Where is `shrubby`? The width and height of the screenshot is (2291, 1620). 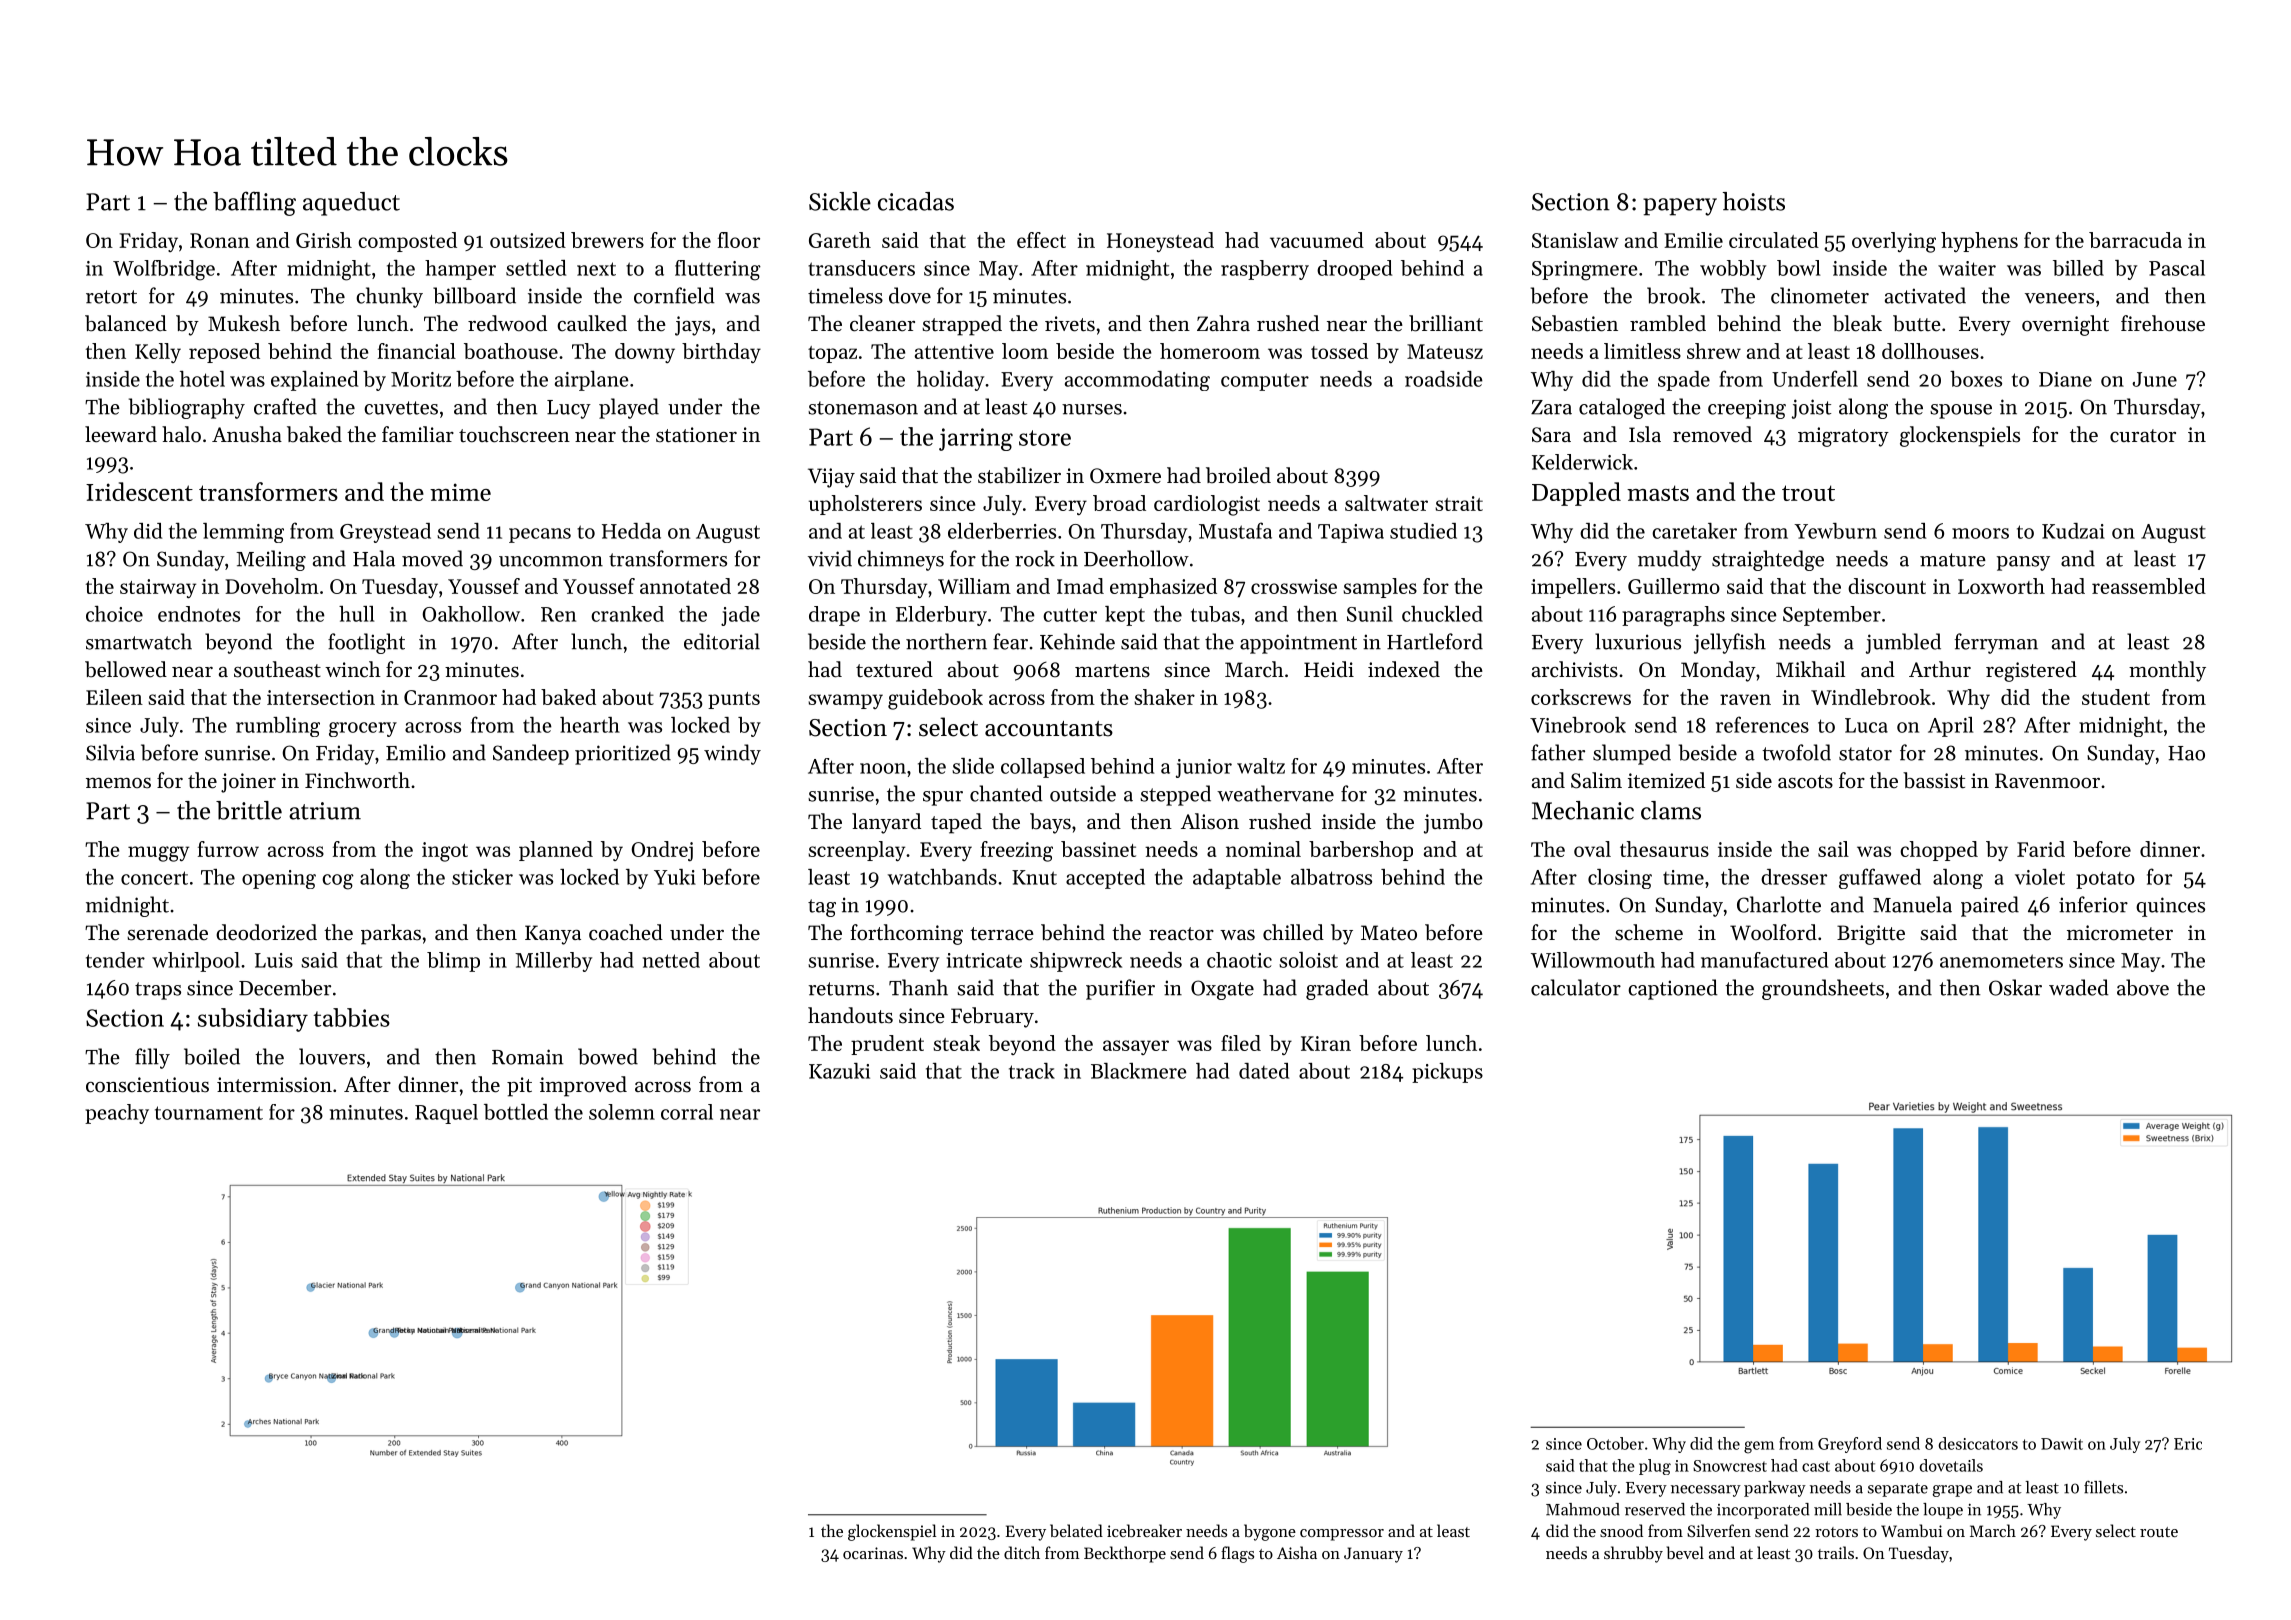 shrubby is located at coordinates (1633, 1554).
